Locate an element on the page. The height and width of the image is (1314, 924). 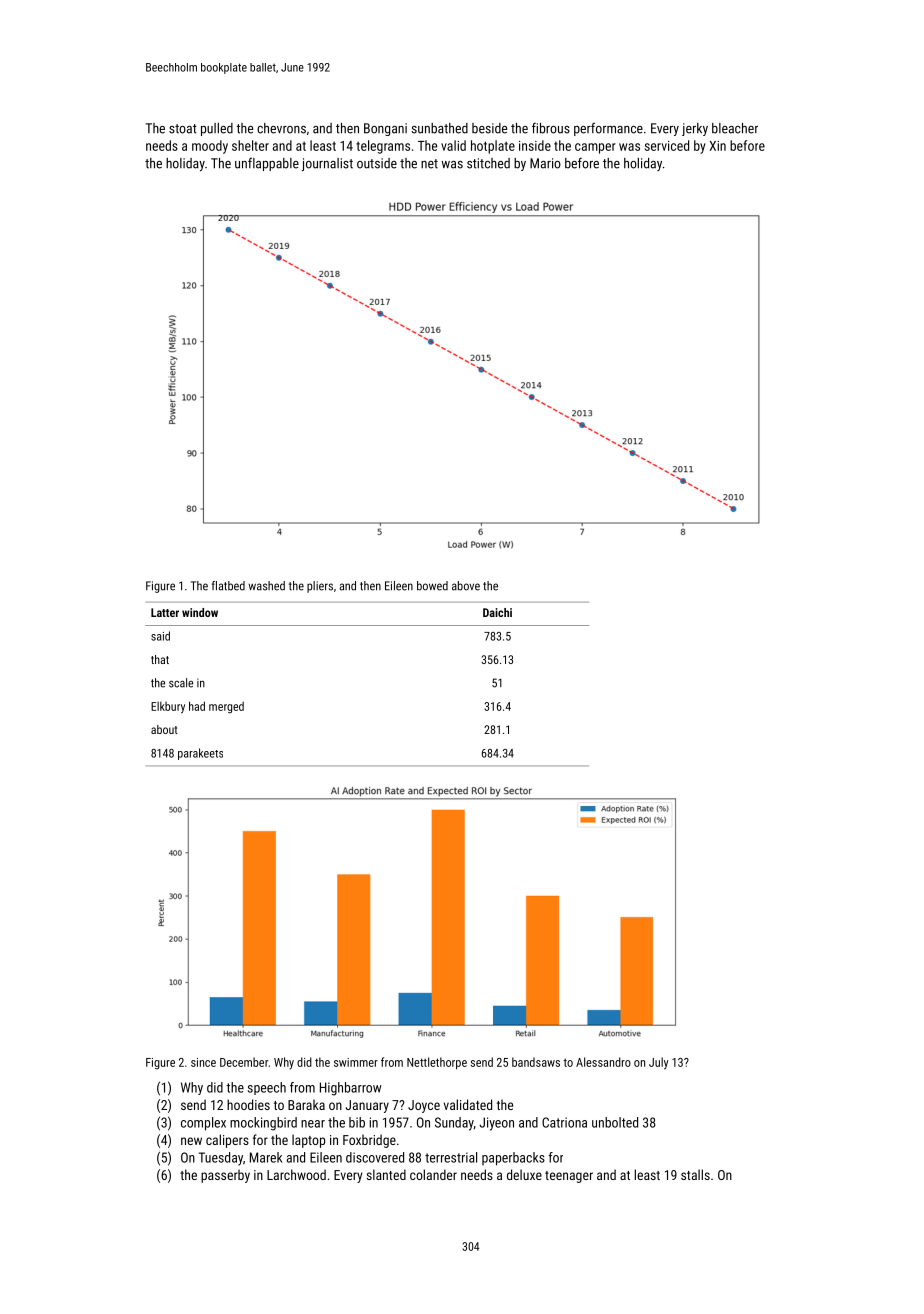
new is located at coordinates (191, 1141).
